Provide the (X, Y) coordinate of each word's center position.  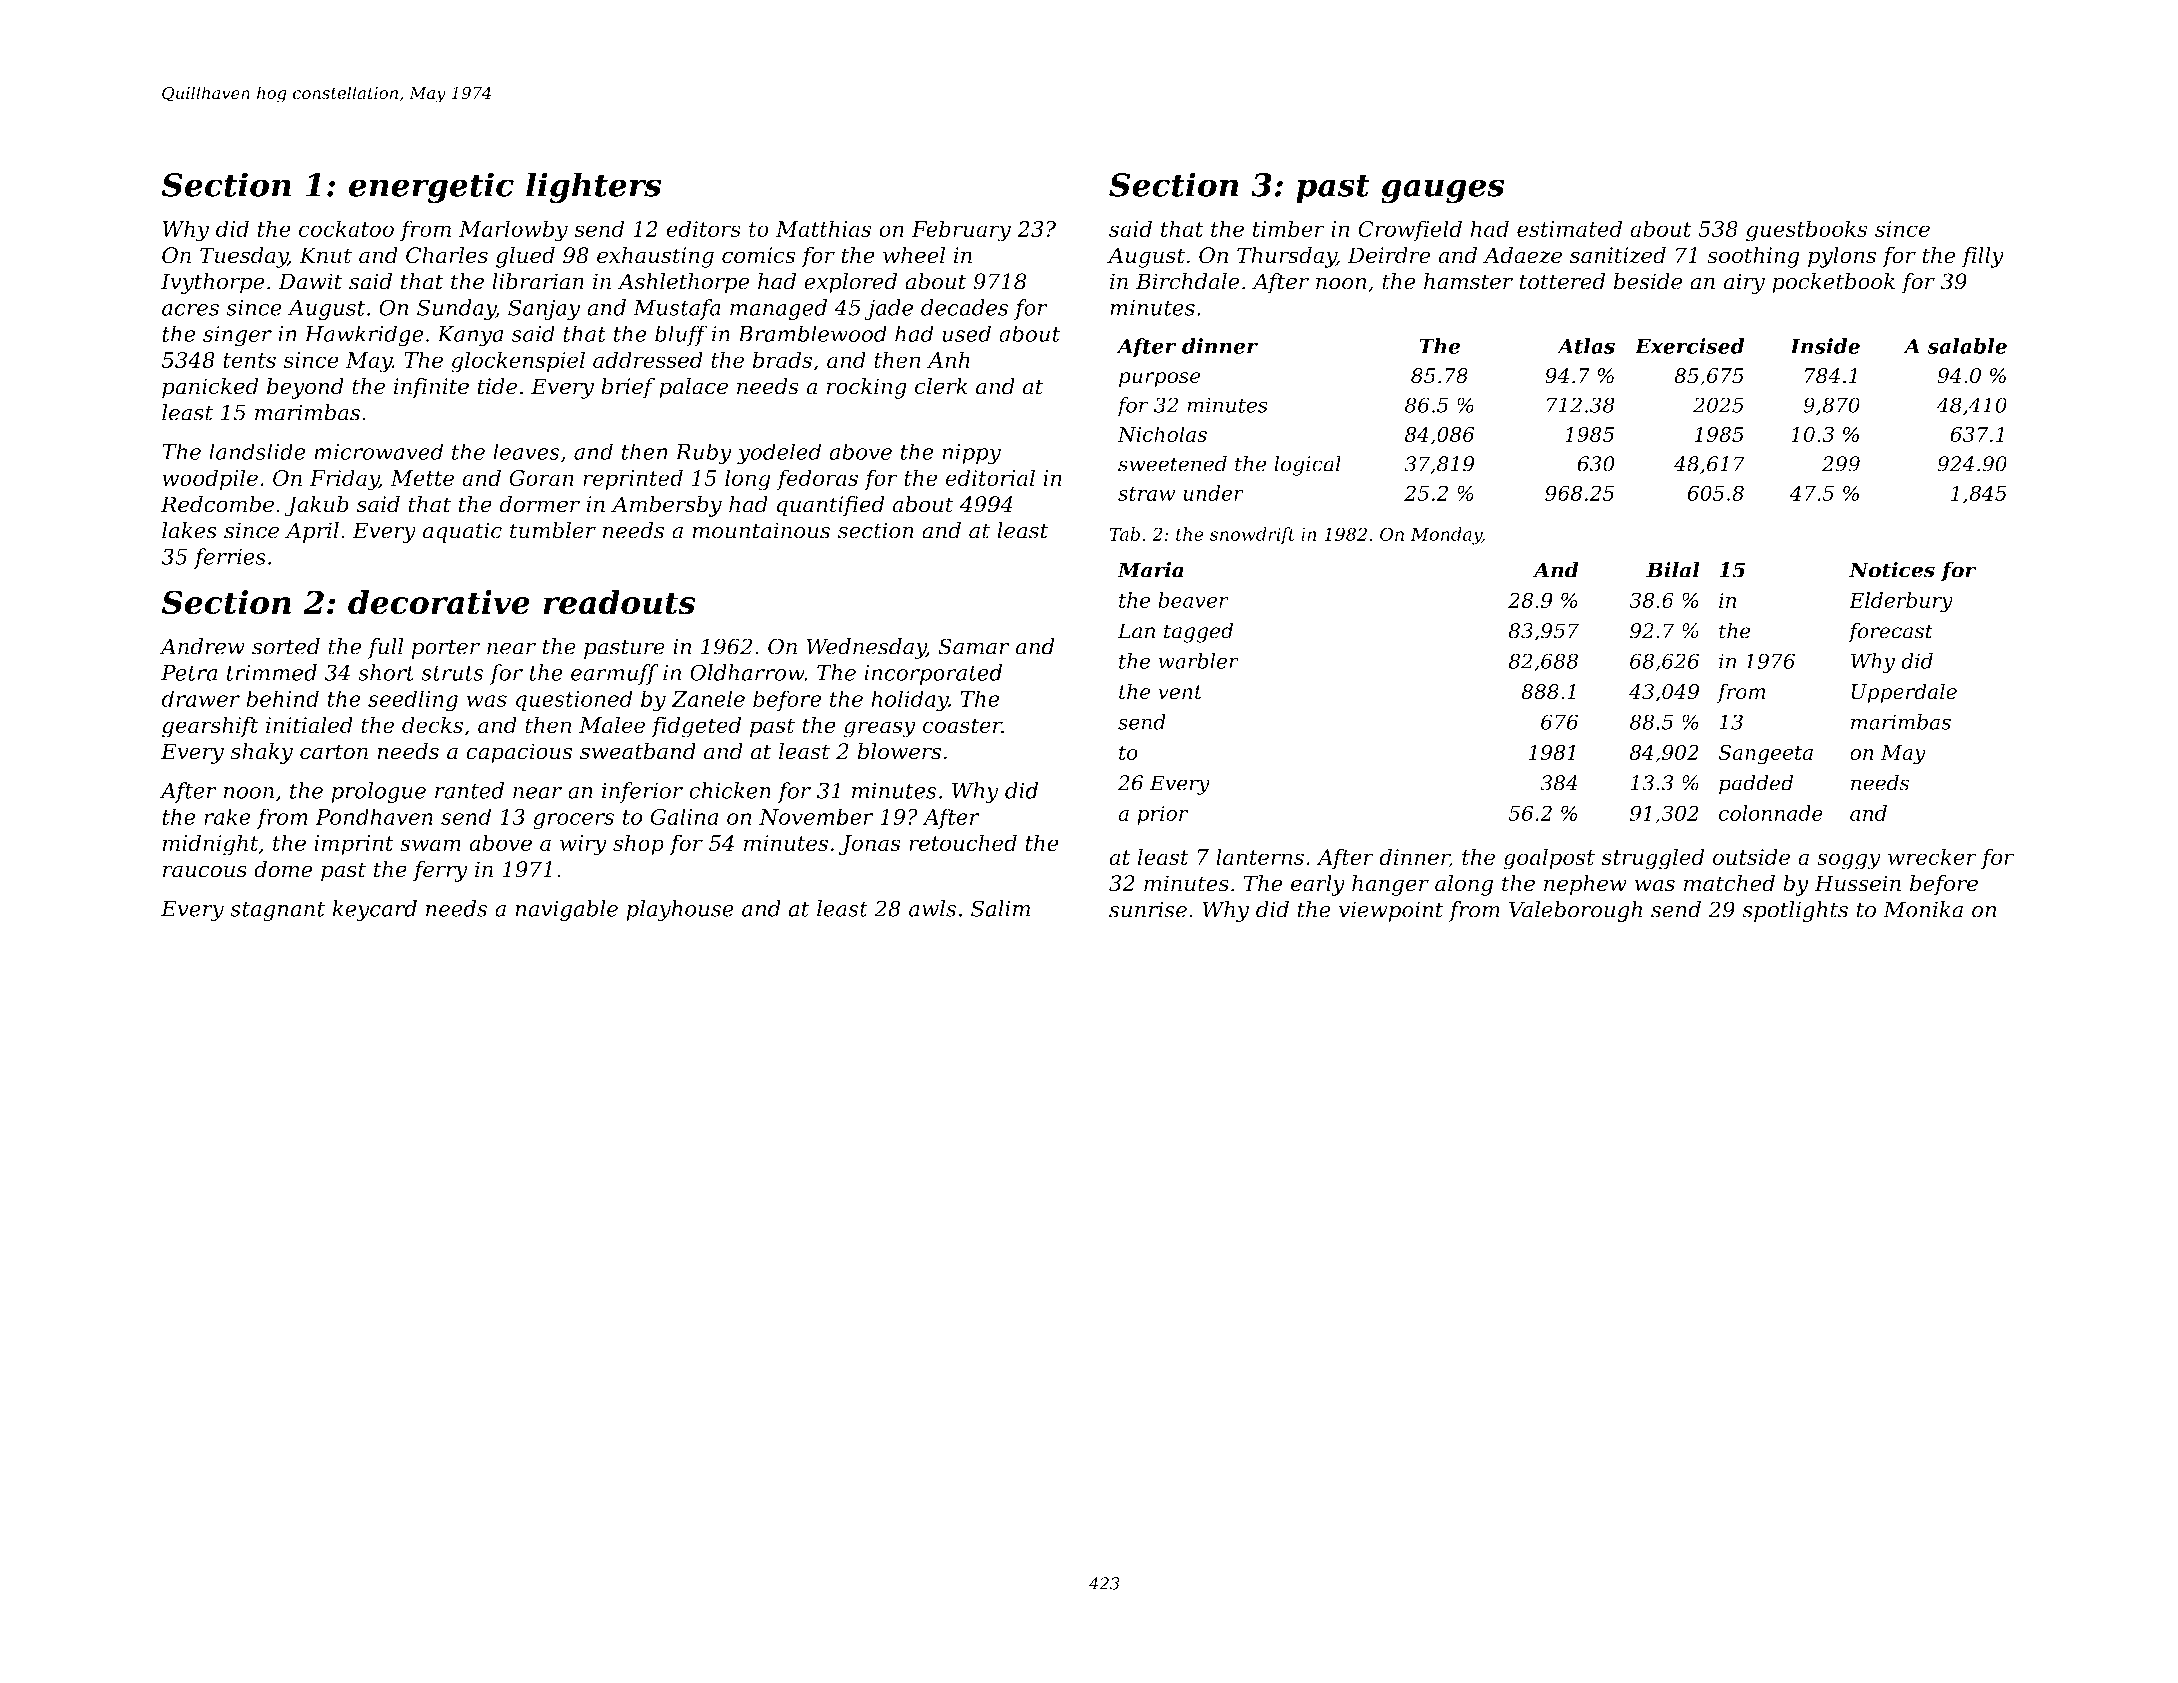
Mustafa (677, 309)
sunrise (1148, 909)
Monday (1446, 536)
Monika (1923, 909)
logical (1307, 465)
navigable (566, 910)
